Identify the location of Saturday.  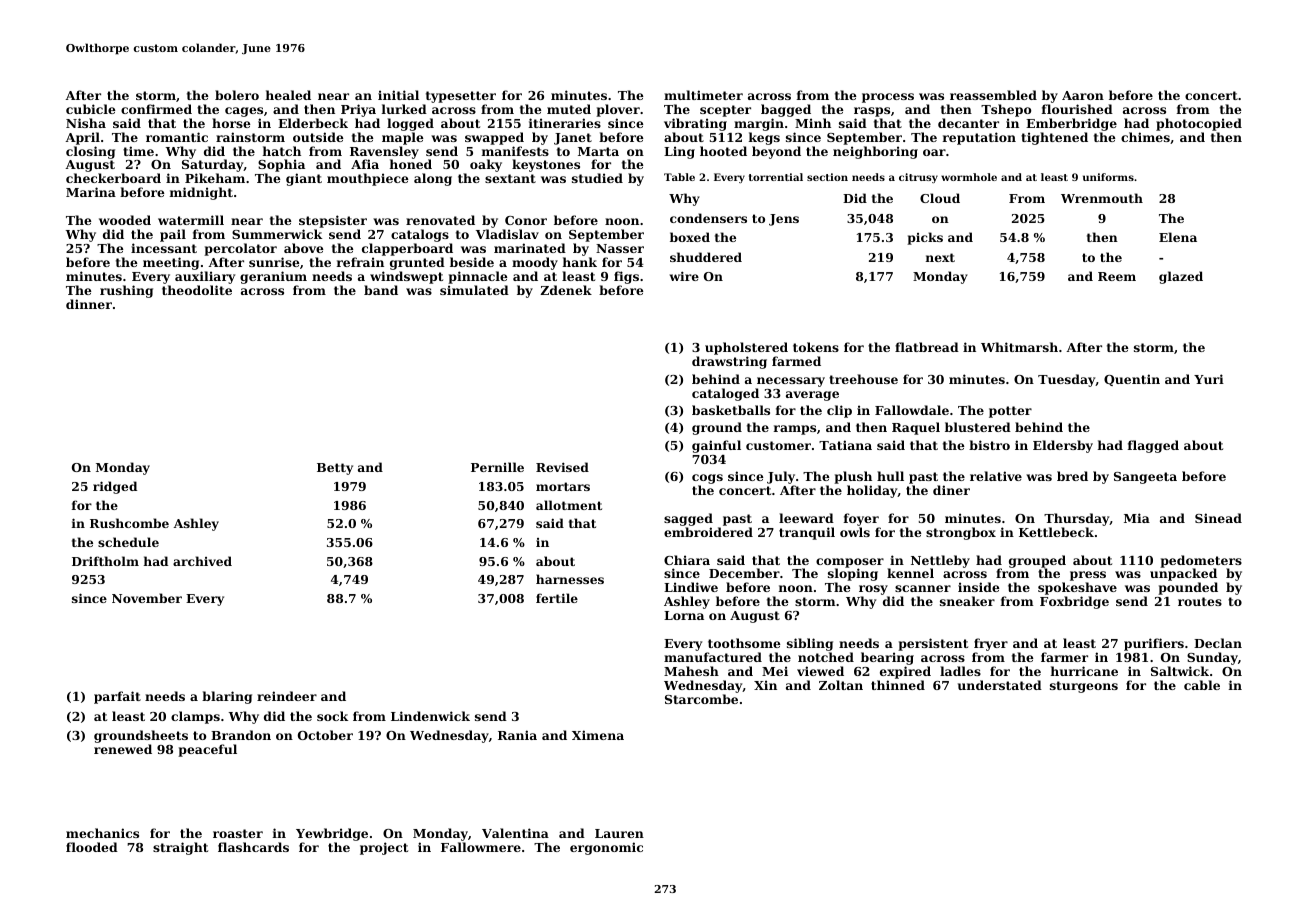
(213, 167).
